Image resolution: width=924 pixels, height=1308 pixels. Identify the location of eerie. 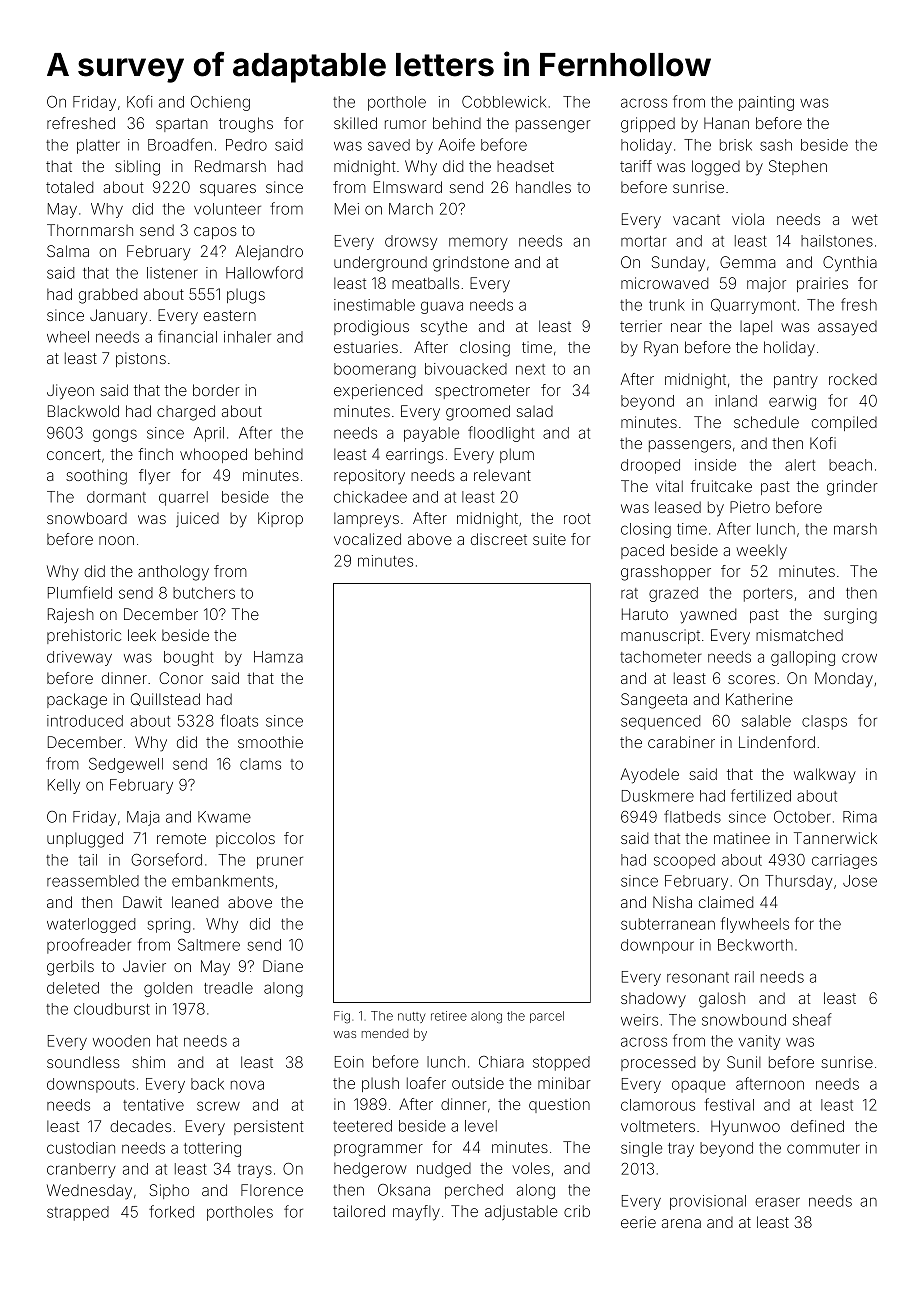
(638, 1222).
